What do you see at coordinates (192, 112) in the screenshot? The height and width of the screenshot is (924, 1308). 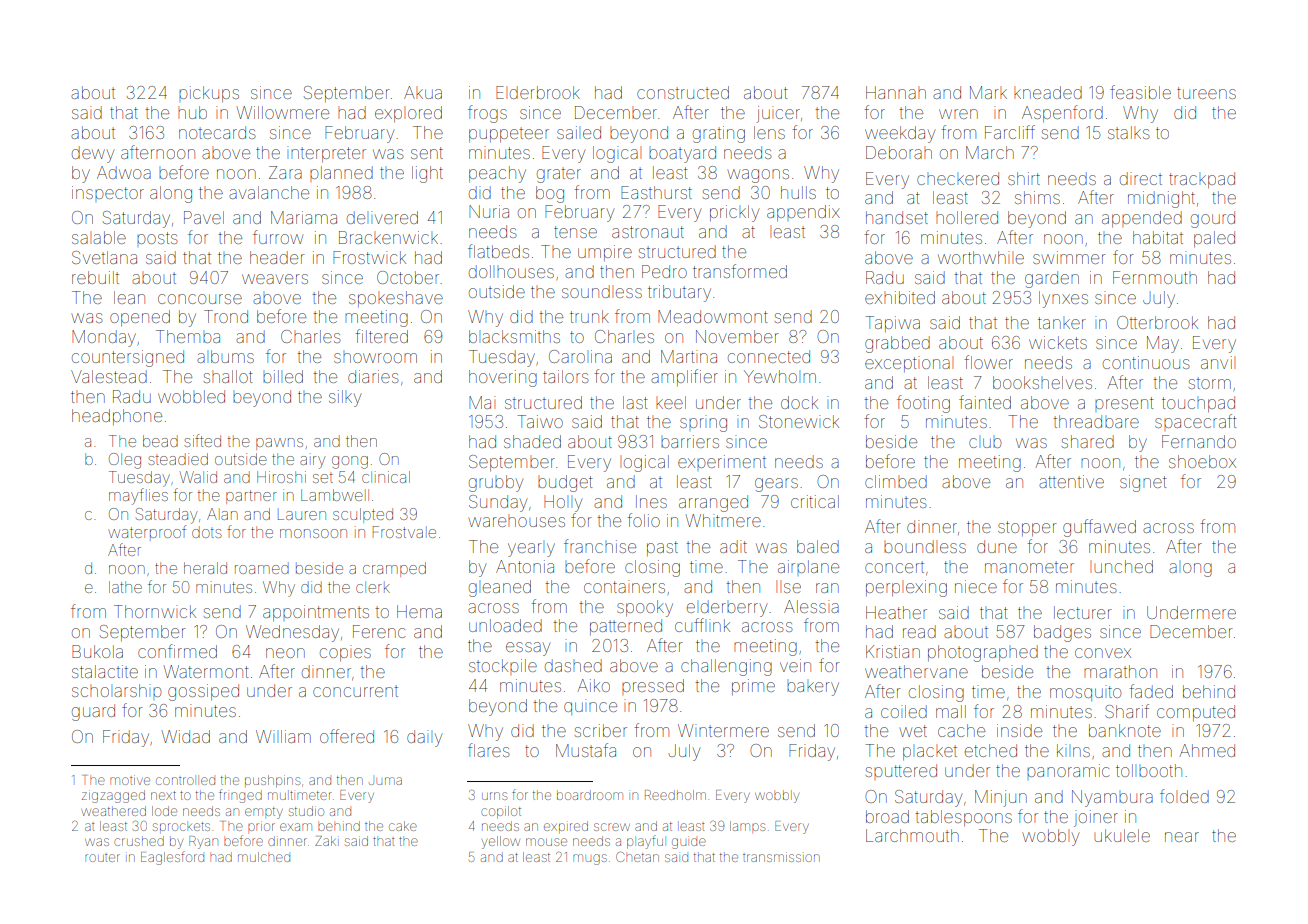 I see `hub` at bounding box center [192, 112].
